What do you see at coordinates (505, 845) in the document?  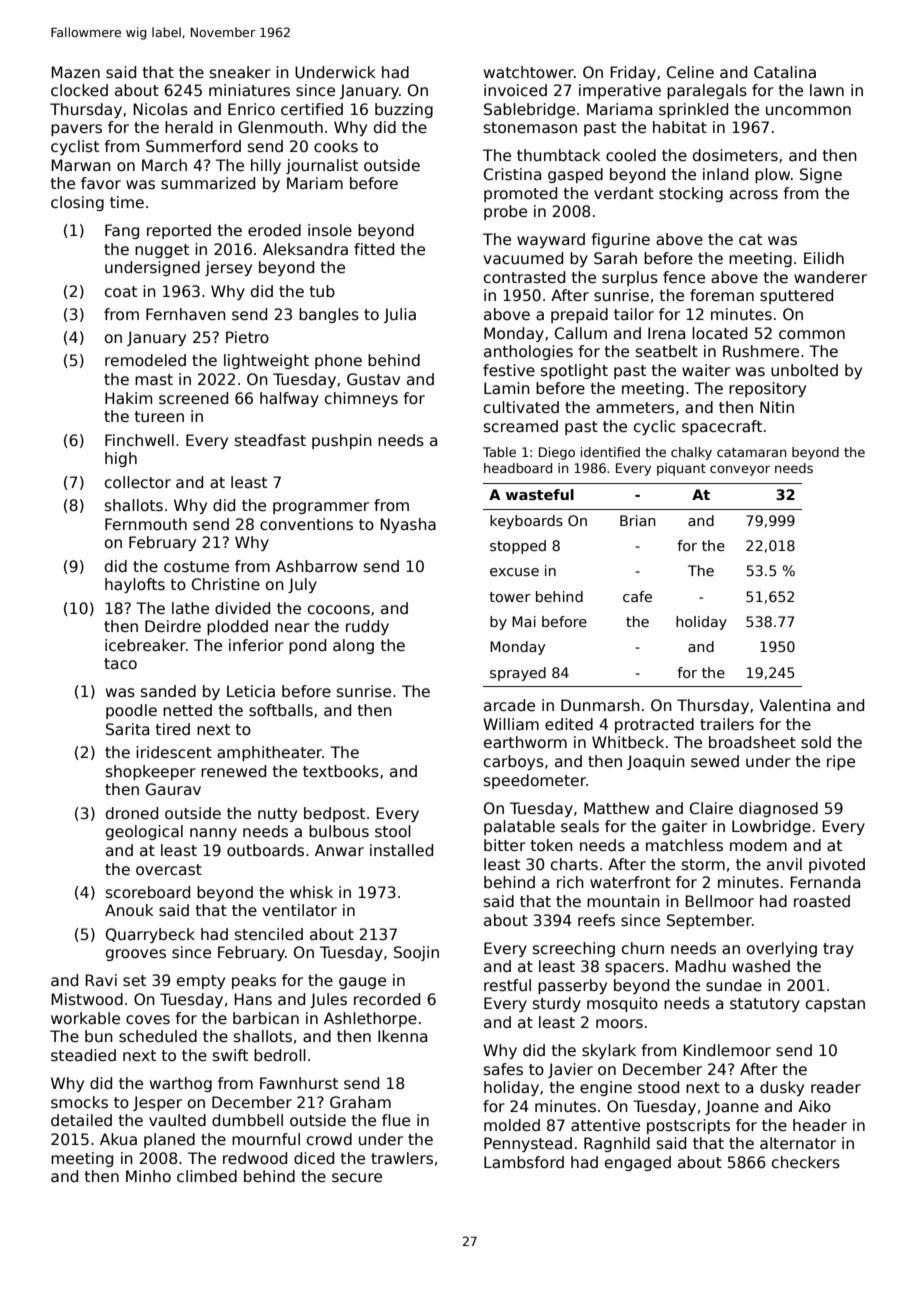 I see `bitter` at bounding box center [505, 845].
